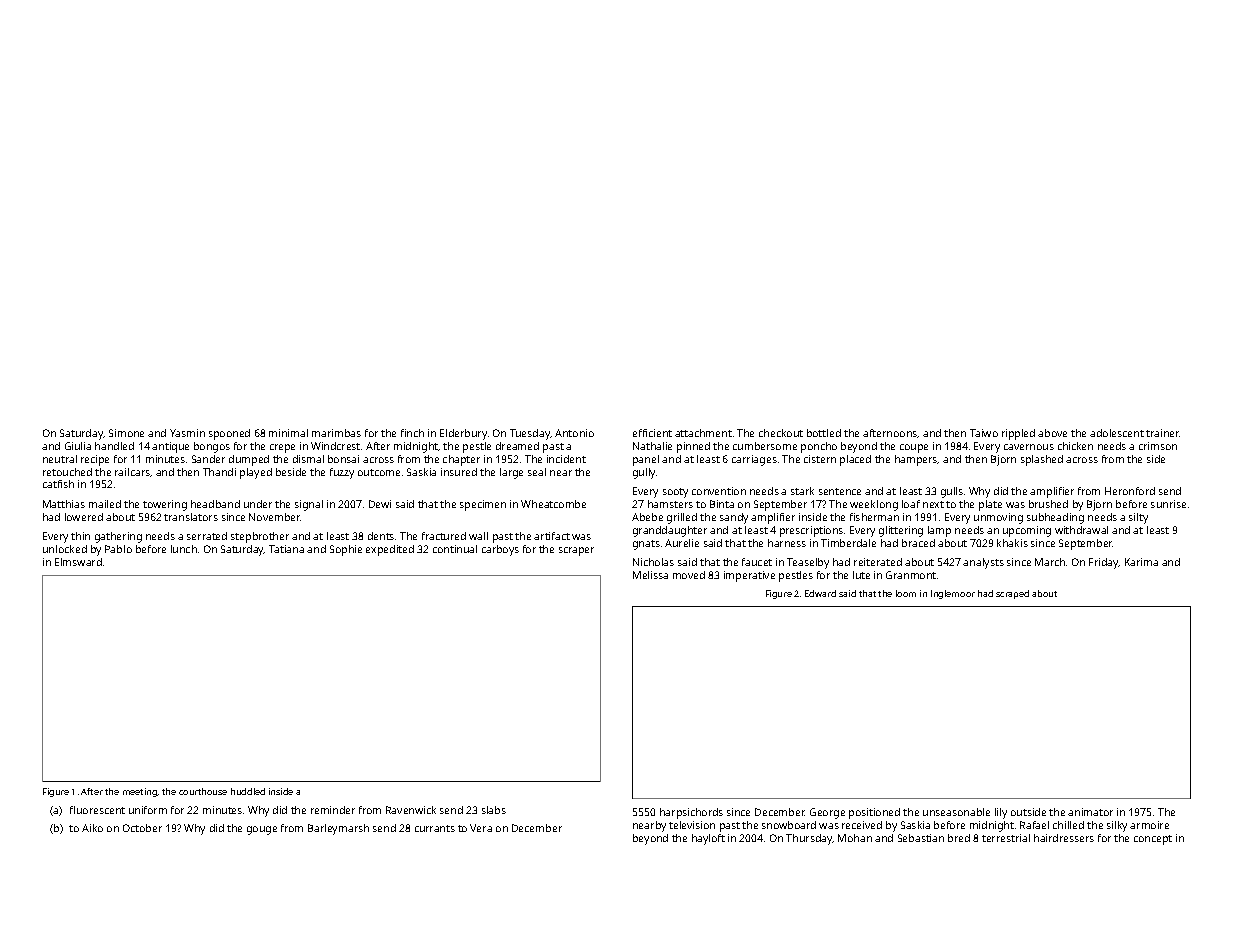 The width and height of the page is (1233, 952). What do you see at coordinates (494, 810) in the page?
I see `slabs` at bounding box center [494, 810].
